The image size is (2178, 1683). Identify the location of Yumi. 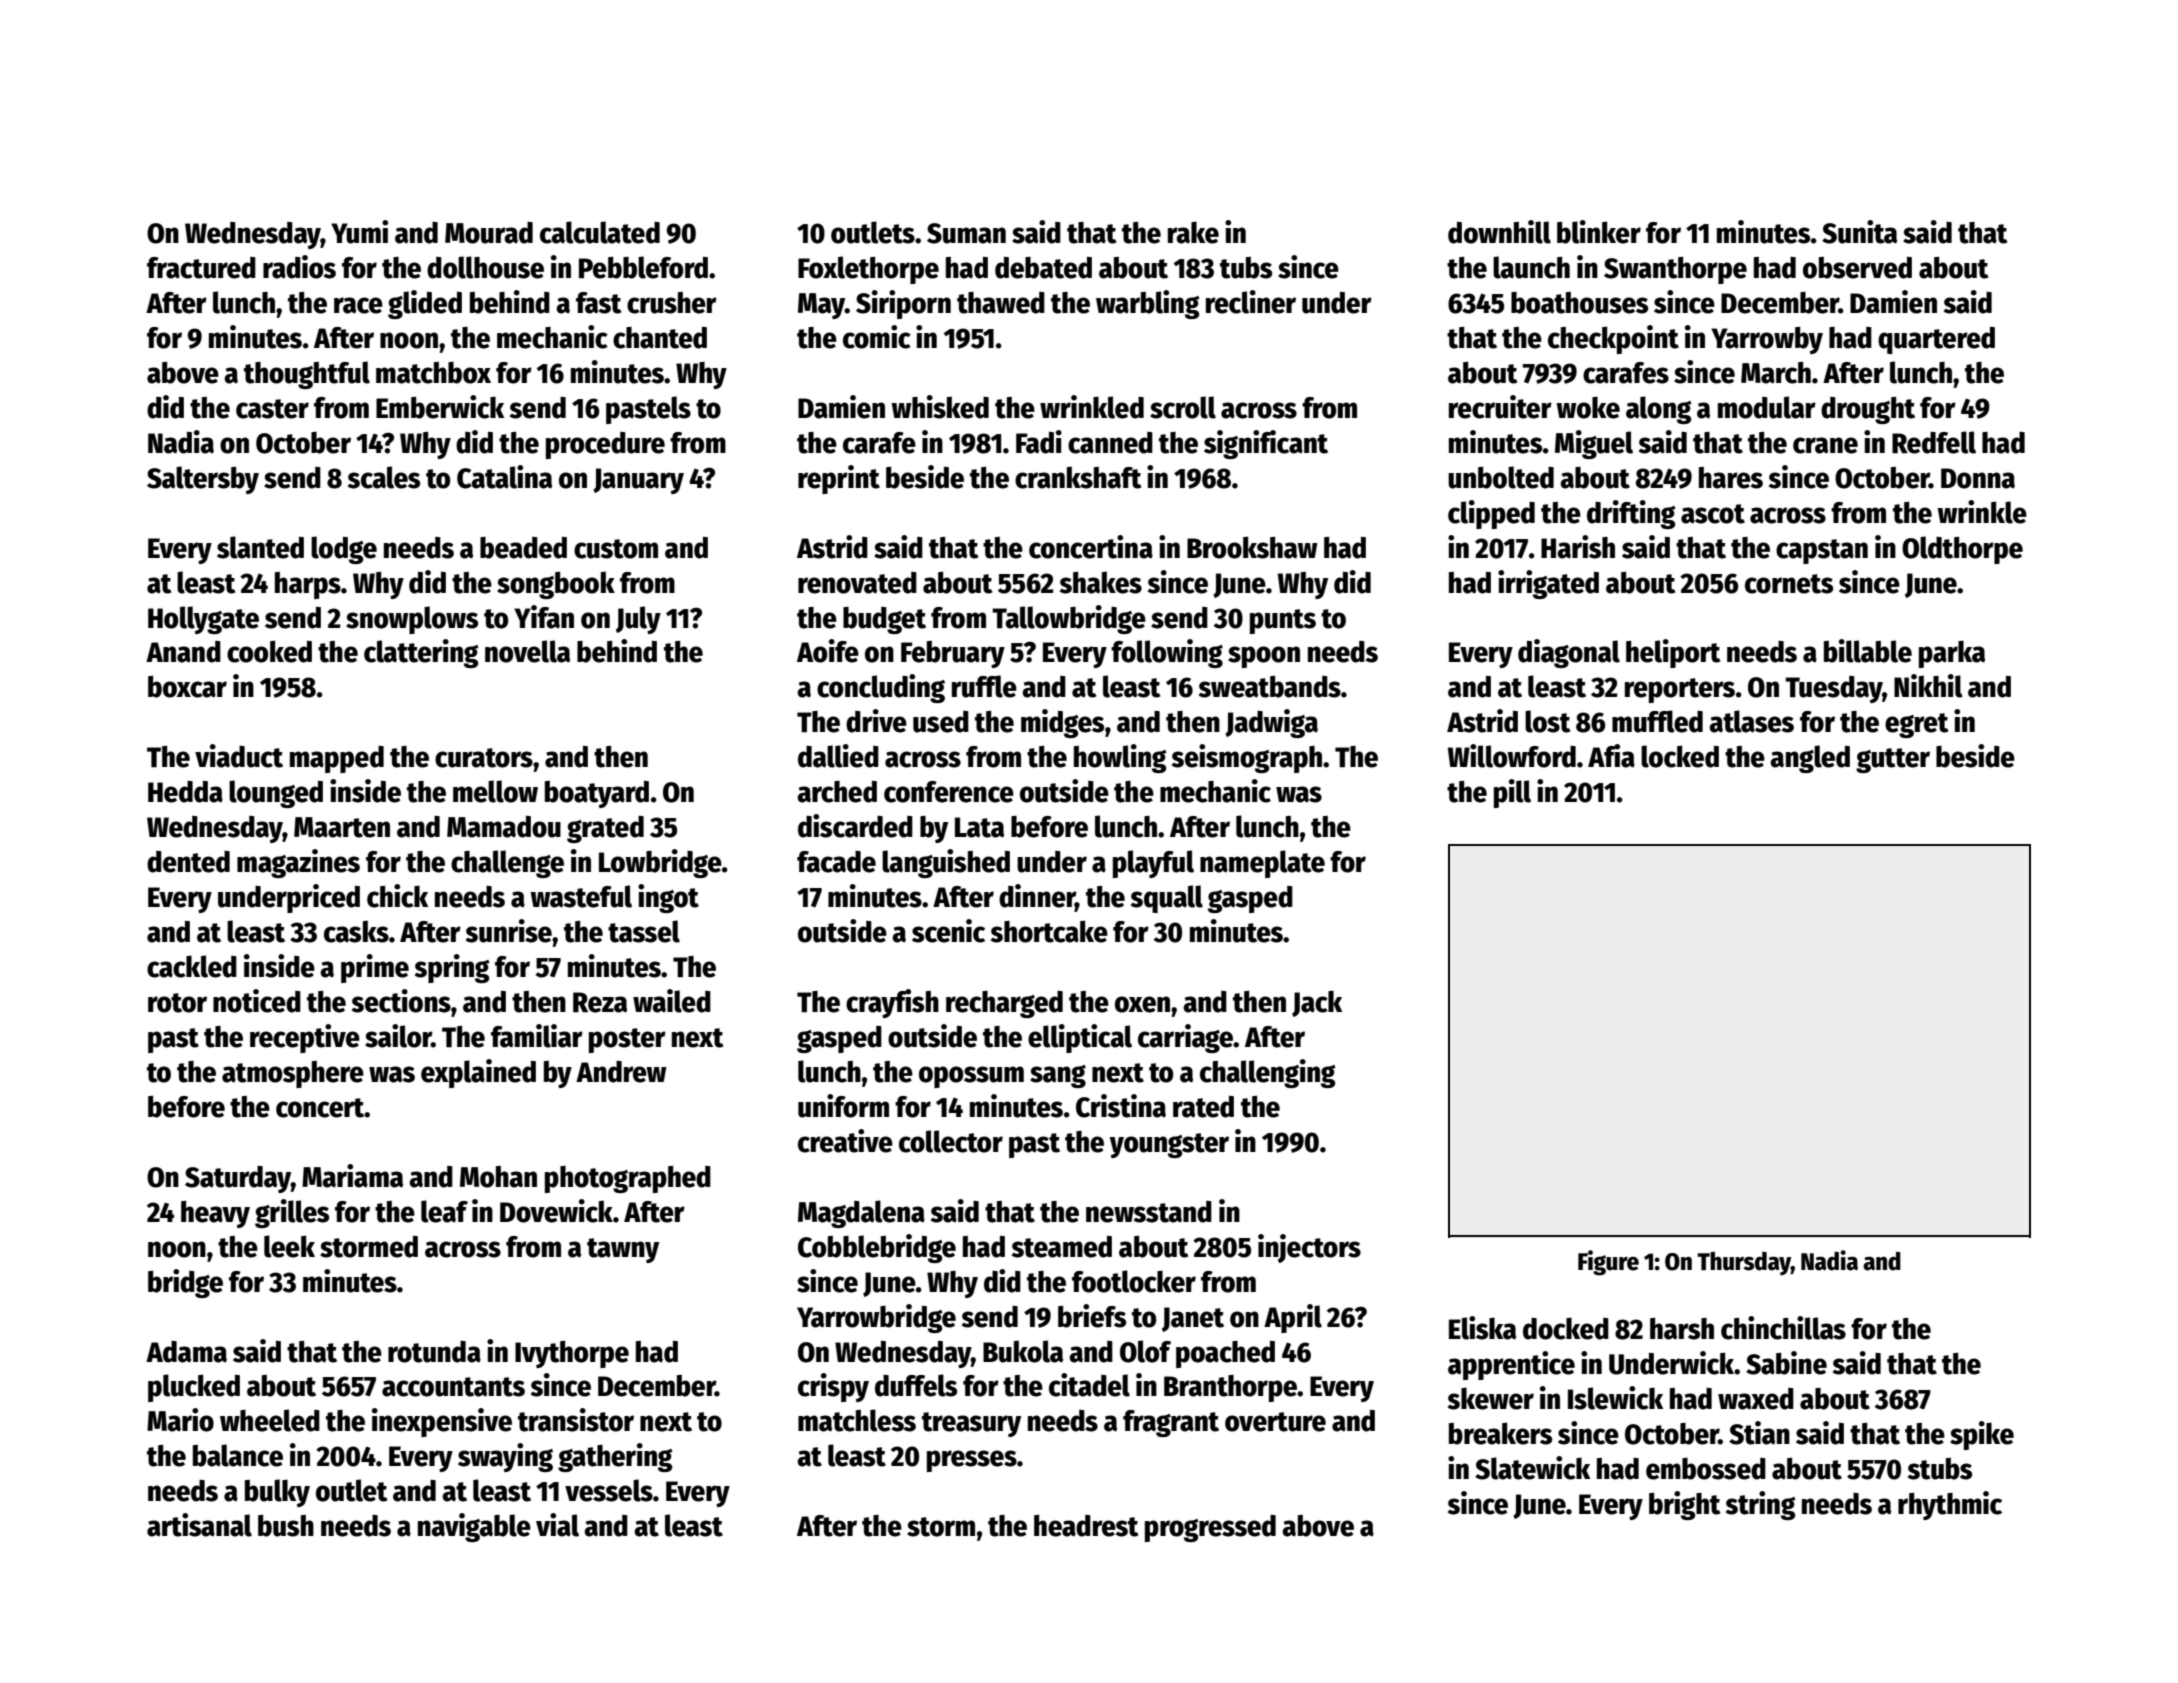
(359, 232).
